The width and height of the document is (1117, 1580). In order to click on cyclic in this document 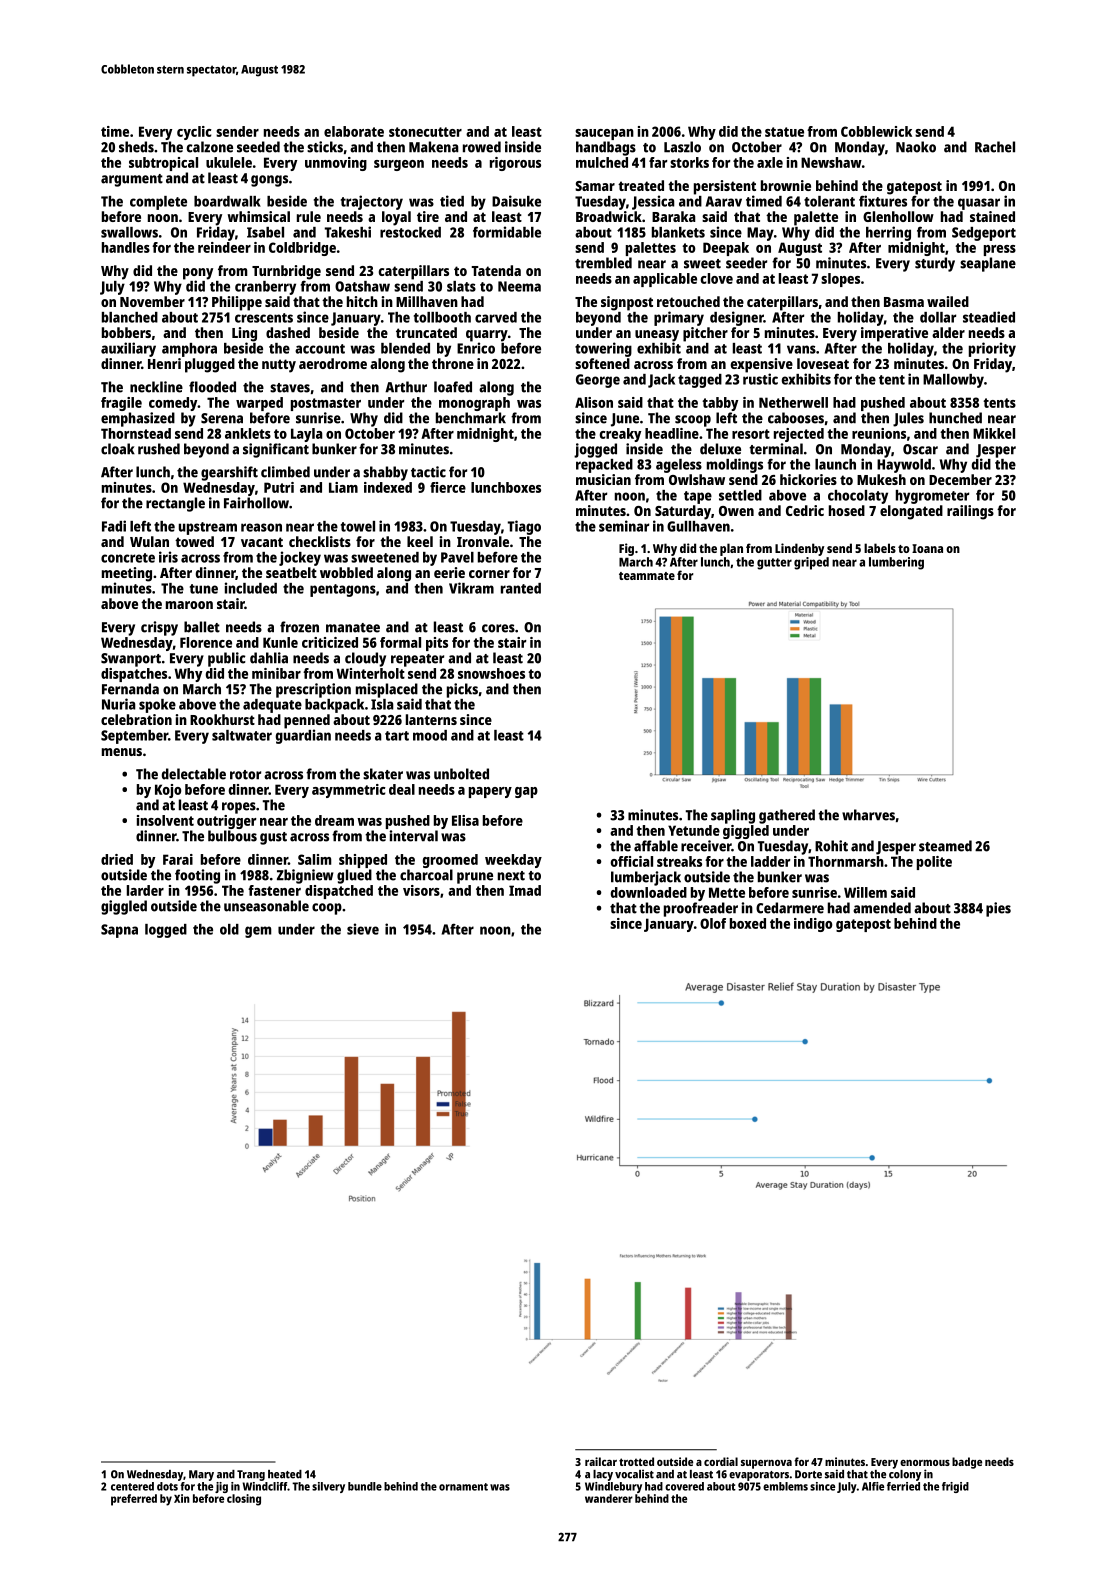, I will do `click(194, 133)`.
